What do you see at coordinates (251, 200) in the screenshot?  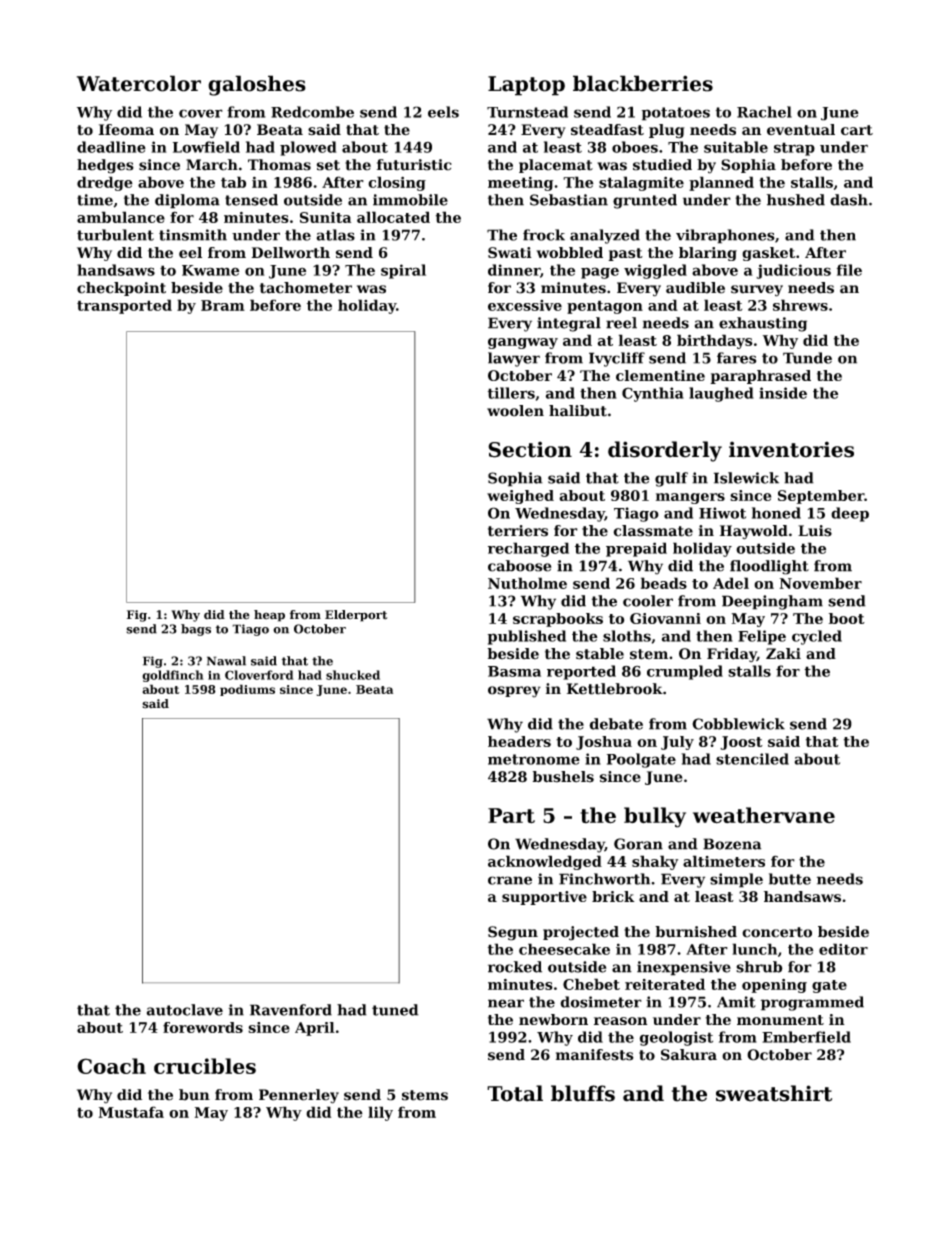 I see `tensed` at bounding box center [251, 200].
